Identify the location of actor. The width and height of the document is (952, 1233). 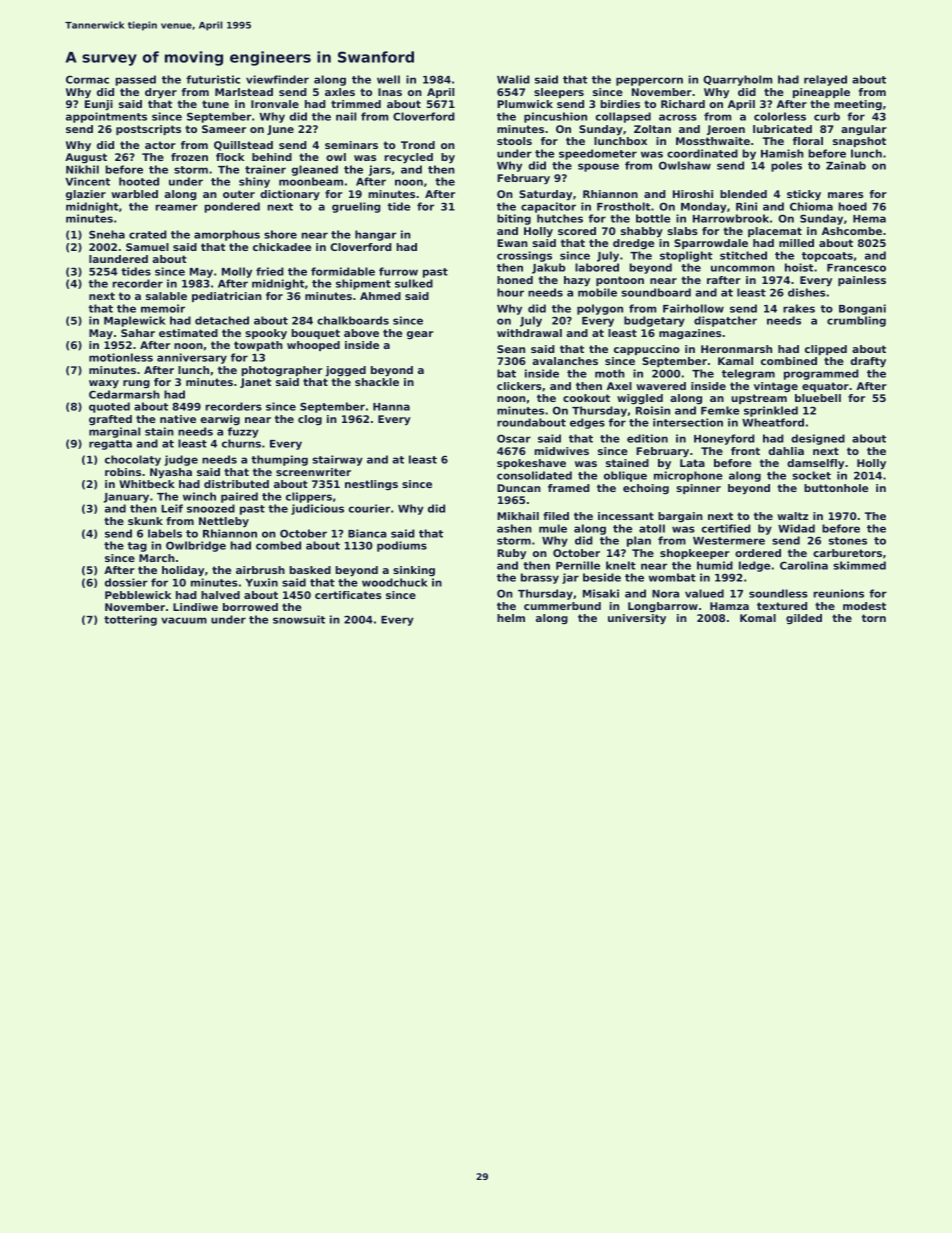
(160, 145).
